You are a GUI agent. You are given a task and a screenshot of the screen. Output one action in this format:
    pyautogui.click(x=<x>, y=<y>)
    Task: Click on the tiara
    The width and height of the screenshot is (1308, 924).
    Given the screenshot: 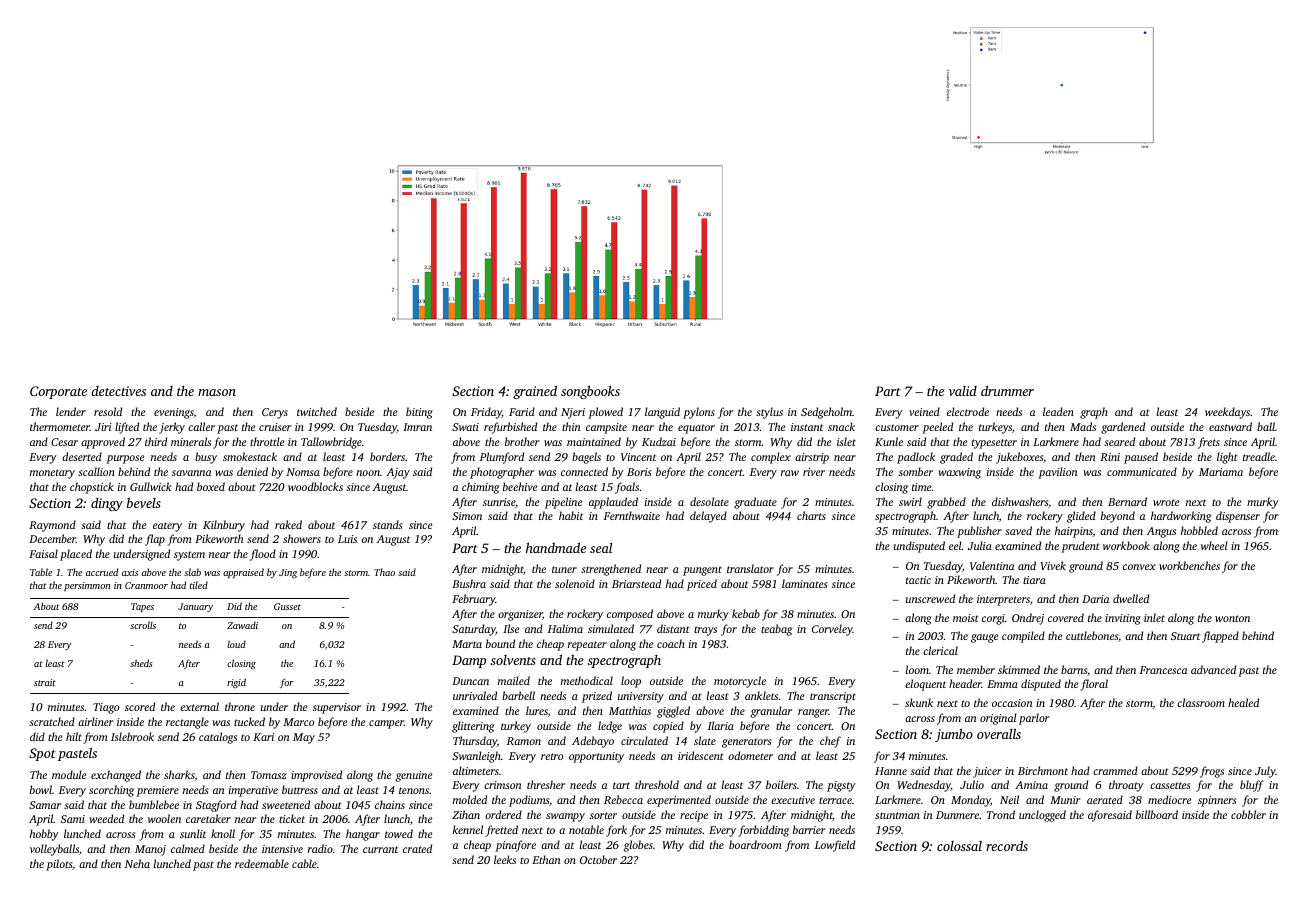 What is the action you would take?
    pyautogui.click(x=1034, y=580)
